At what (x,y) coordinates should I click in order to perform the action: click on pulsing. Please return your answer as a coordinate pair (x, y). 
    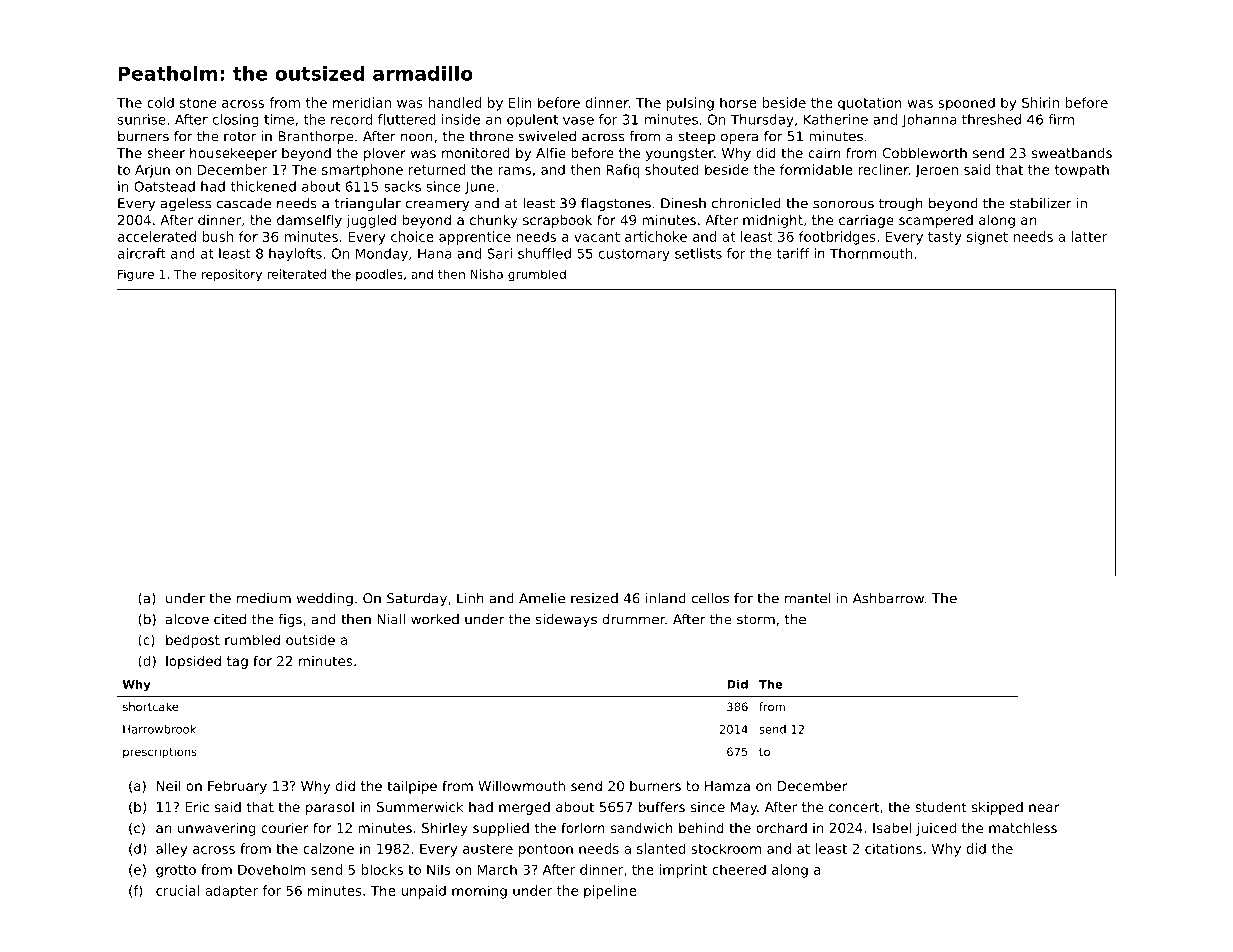
    Looking at the image, I should click on (690, 104).
